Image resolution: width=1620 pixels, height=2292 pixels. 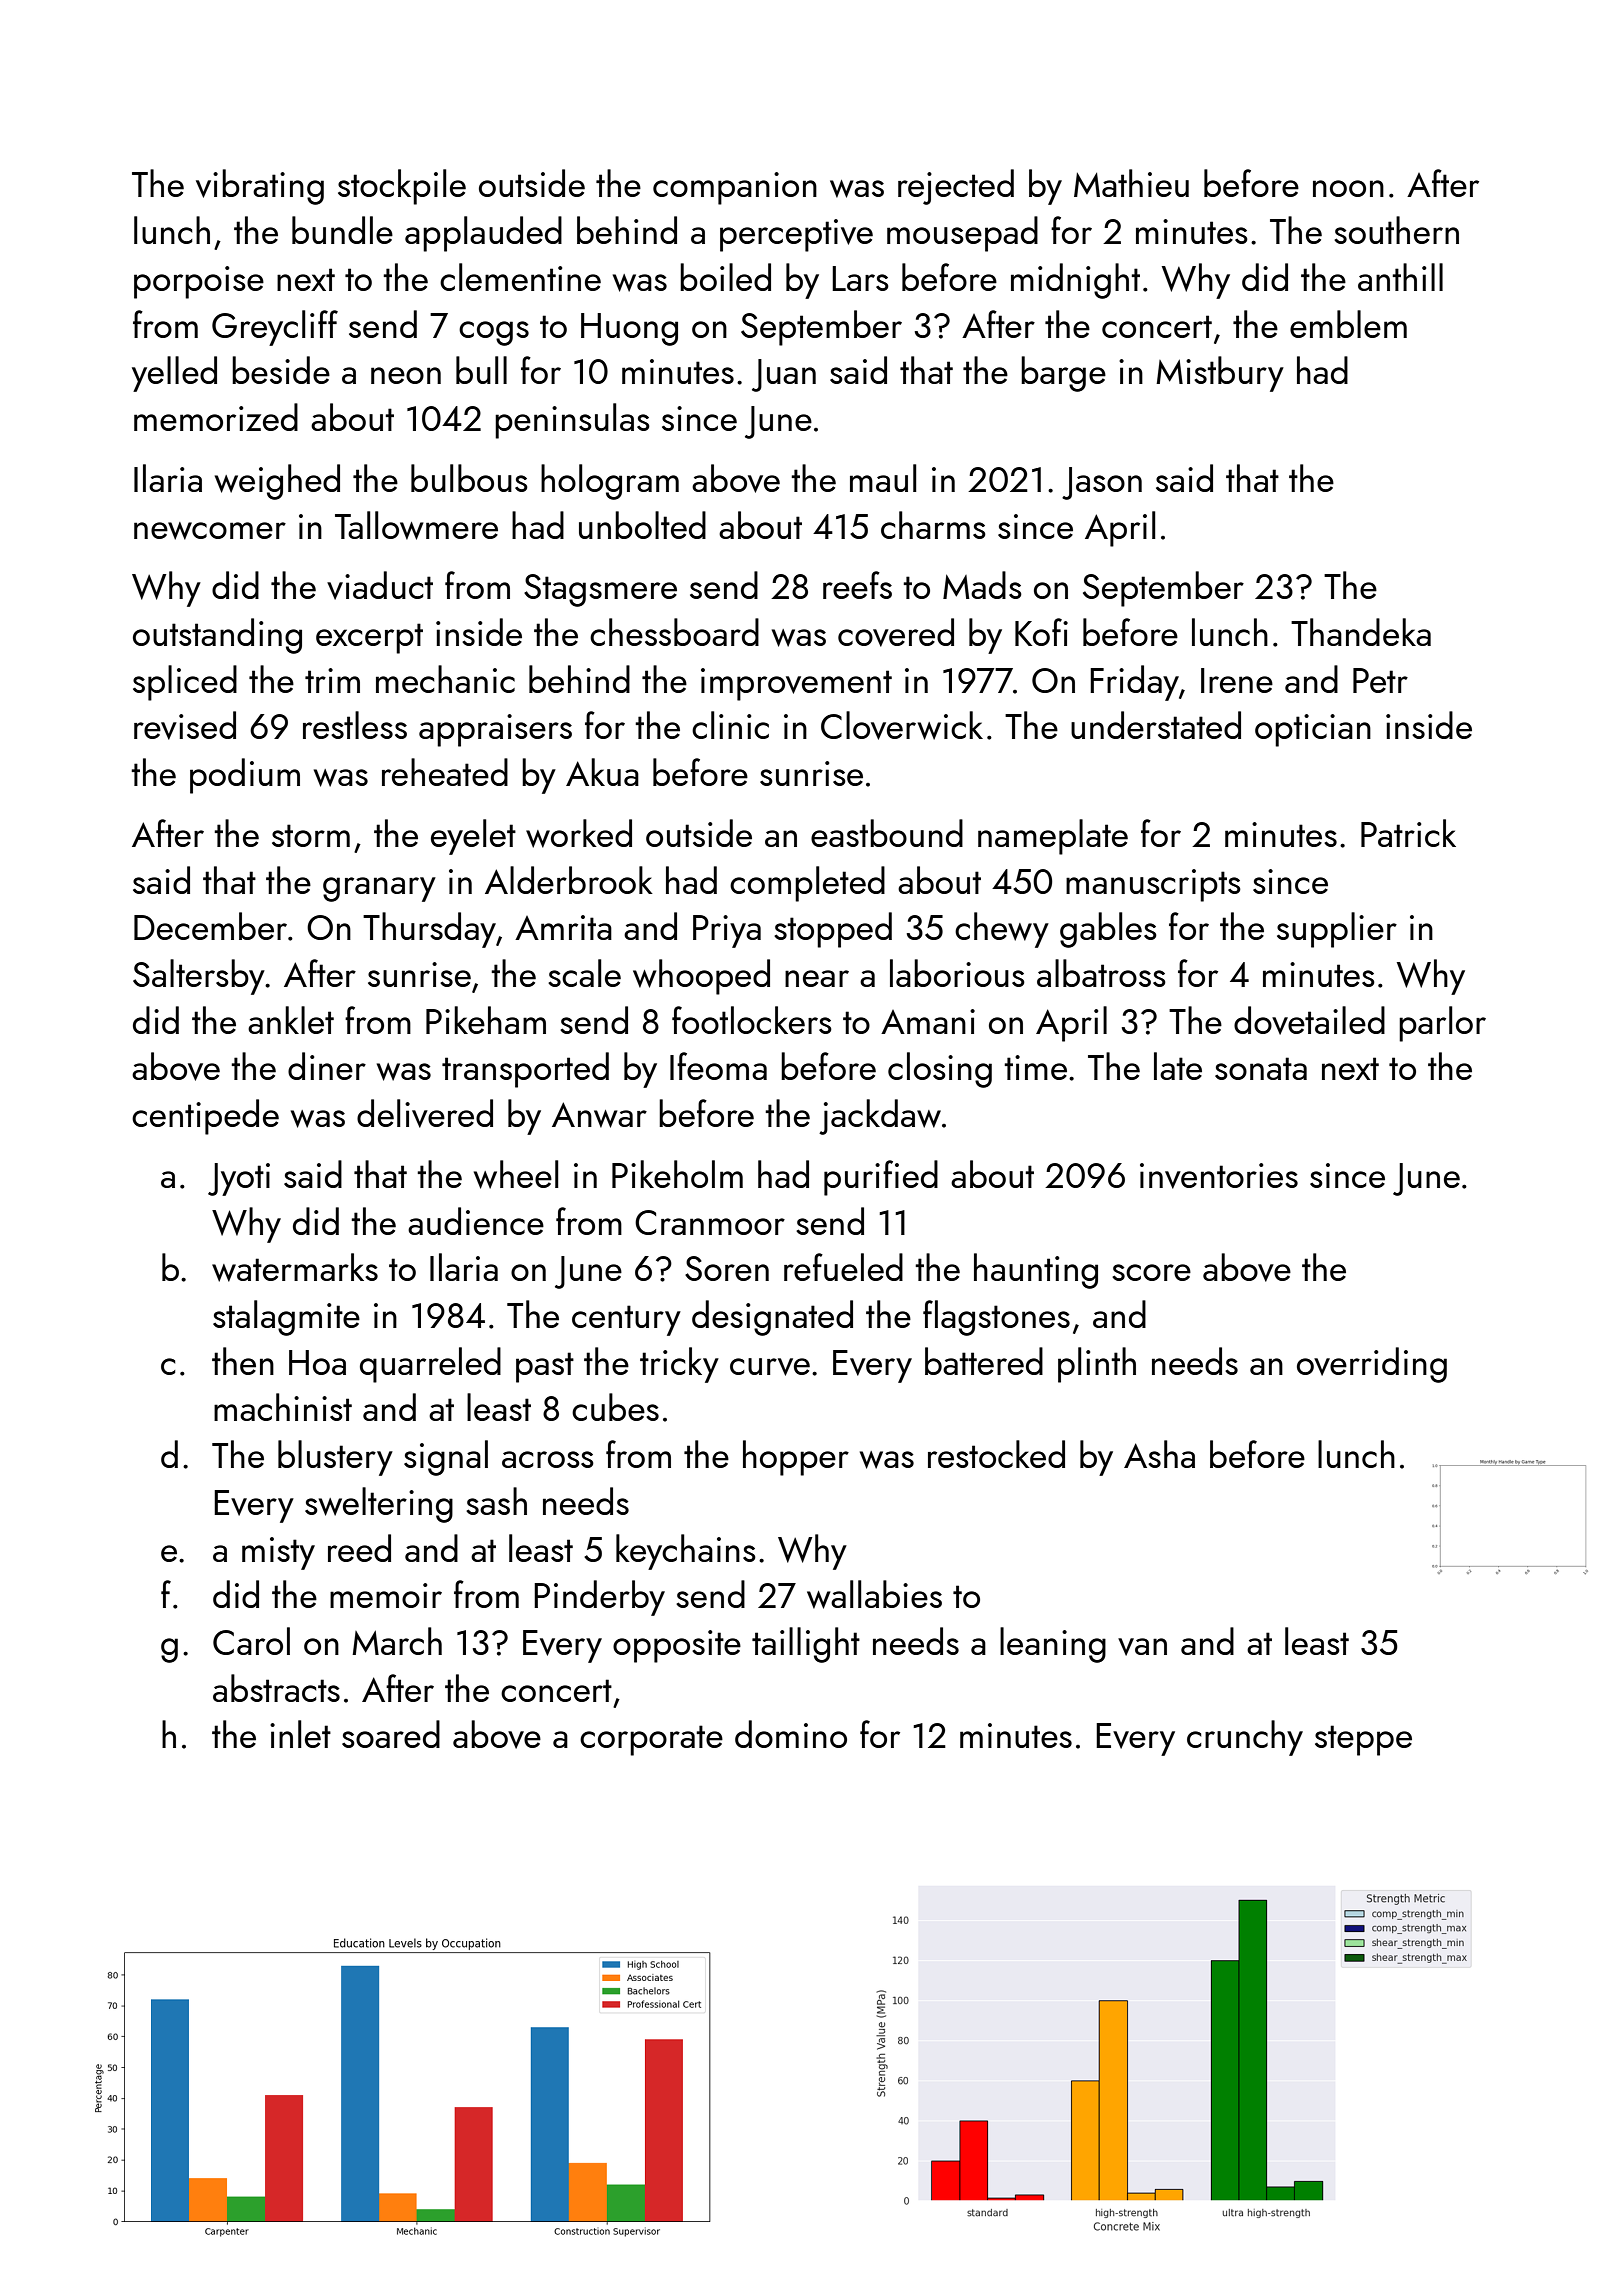 I want to click on anthill, so click(x=1400, y=277).
